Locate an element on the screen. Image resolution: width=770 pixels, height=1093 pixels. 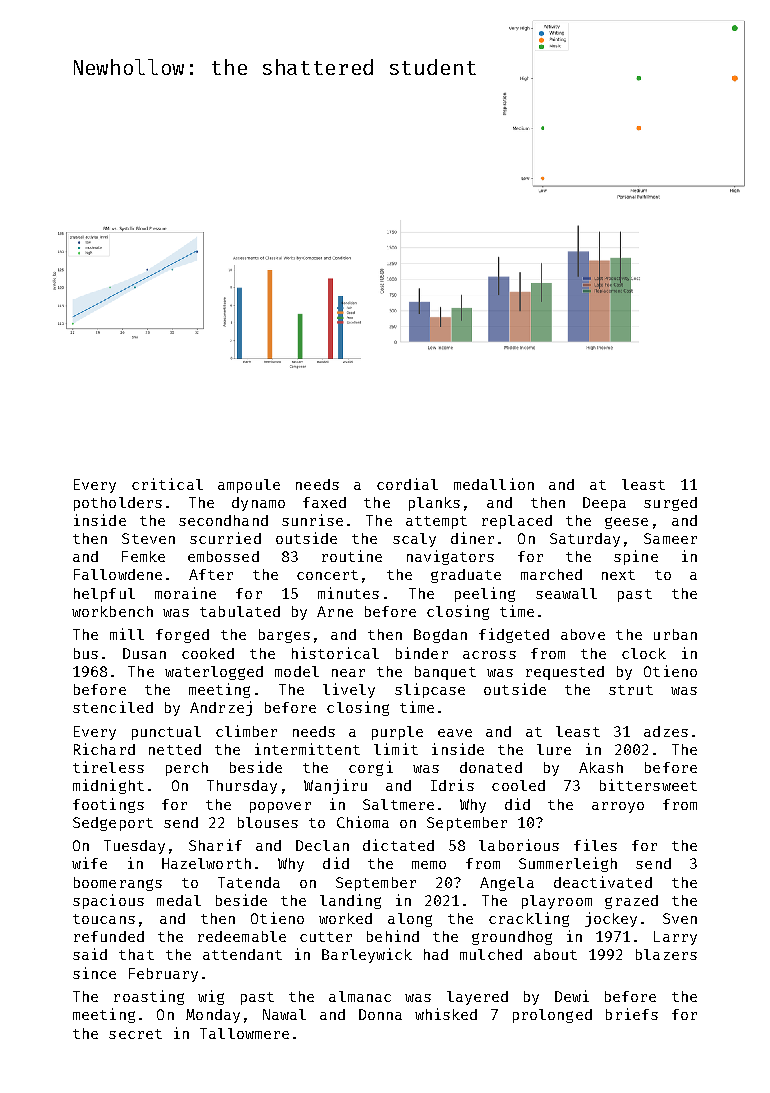
secret is located at coordinates (135, 1034).
